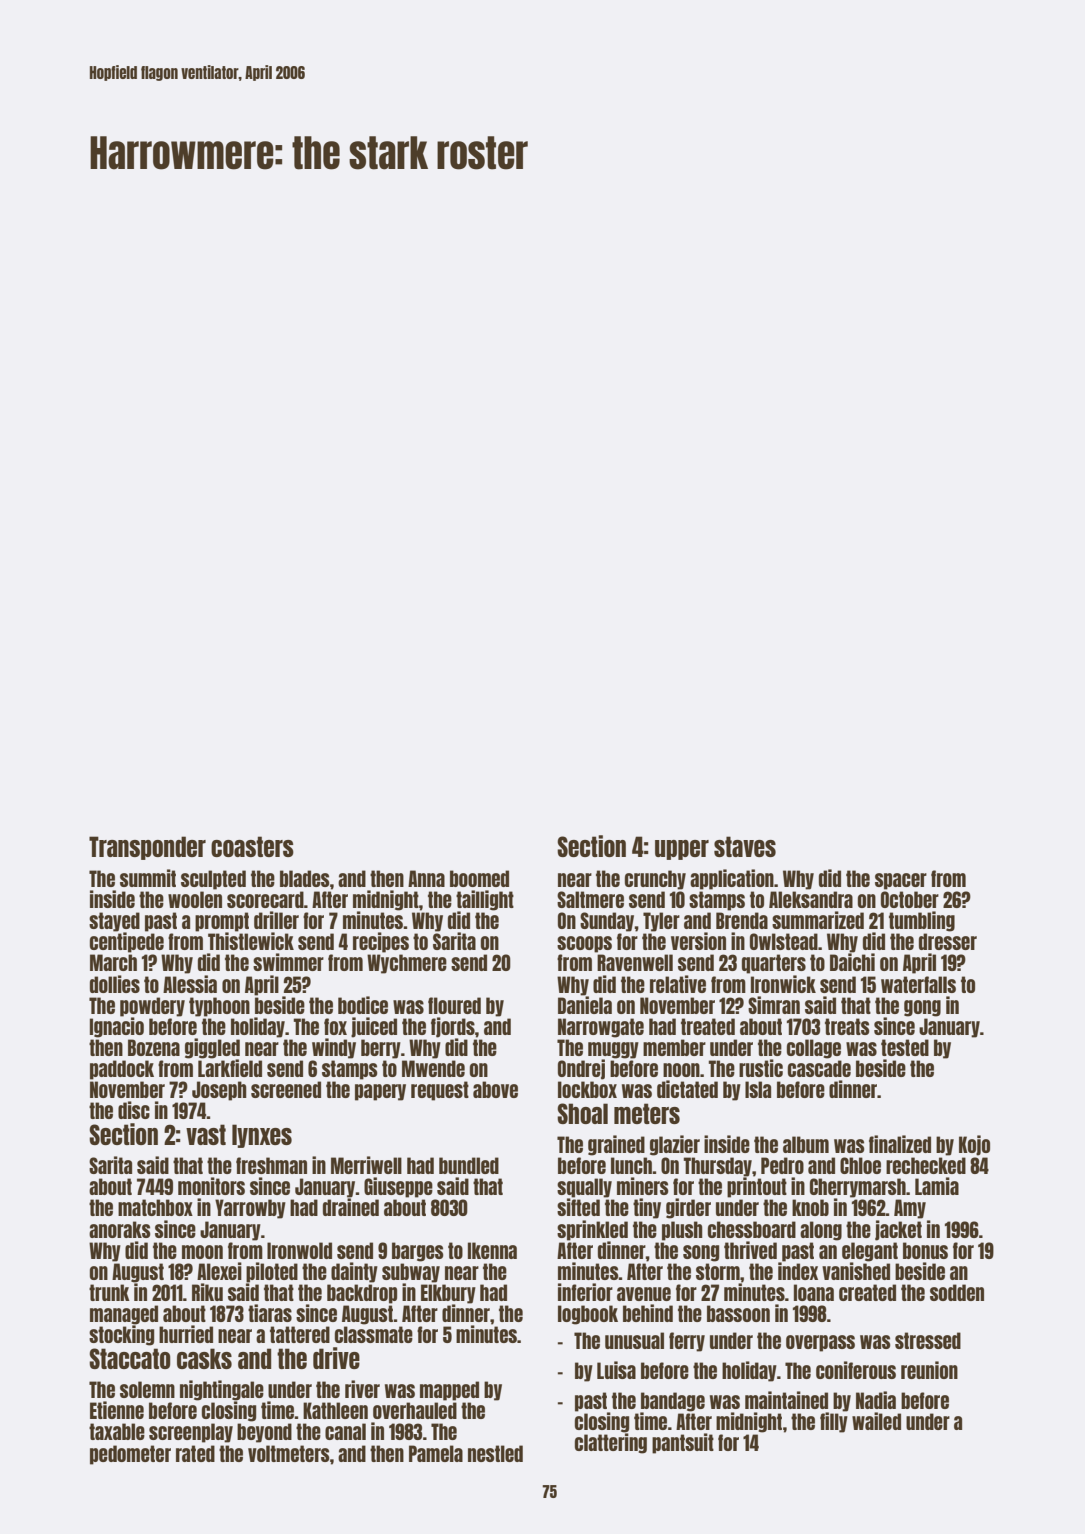 The height and width of the document is (1534, 1085). What do you see at coordinates (683, 1443) in the document?
I see `pantsuit` at bounding box center [683, 1443].
